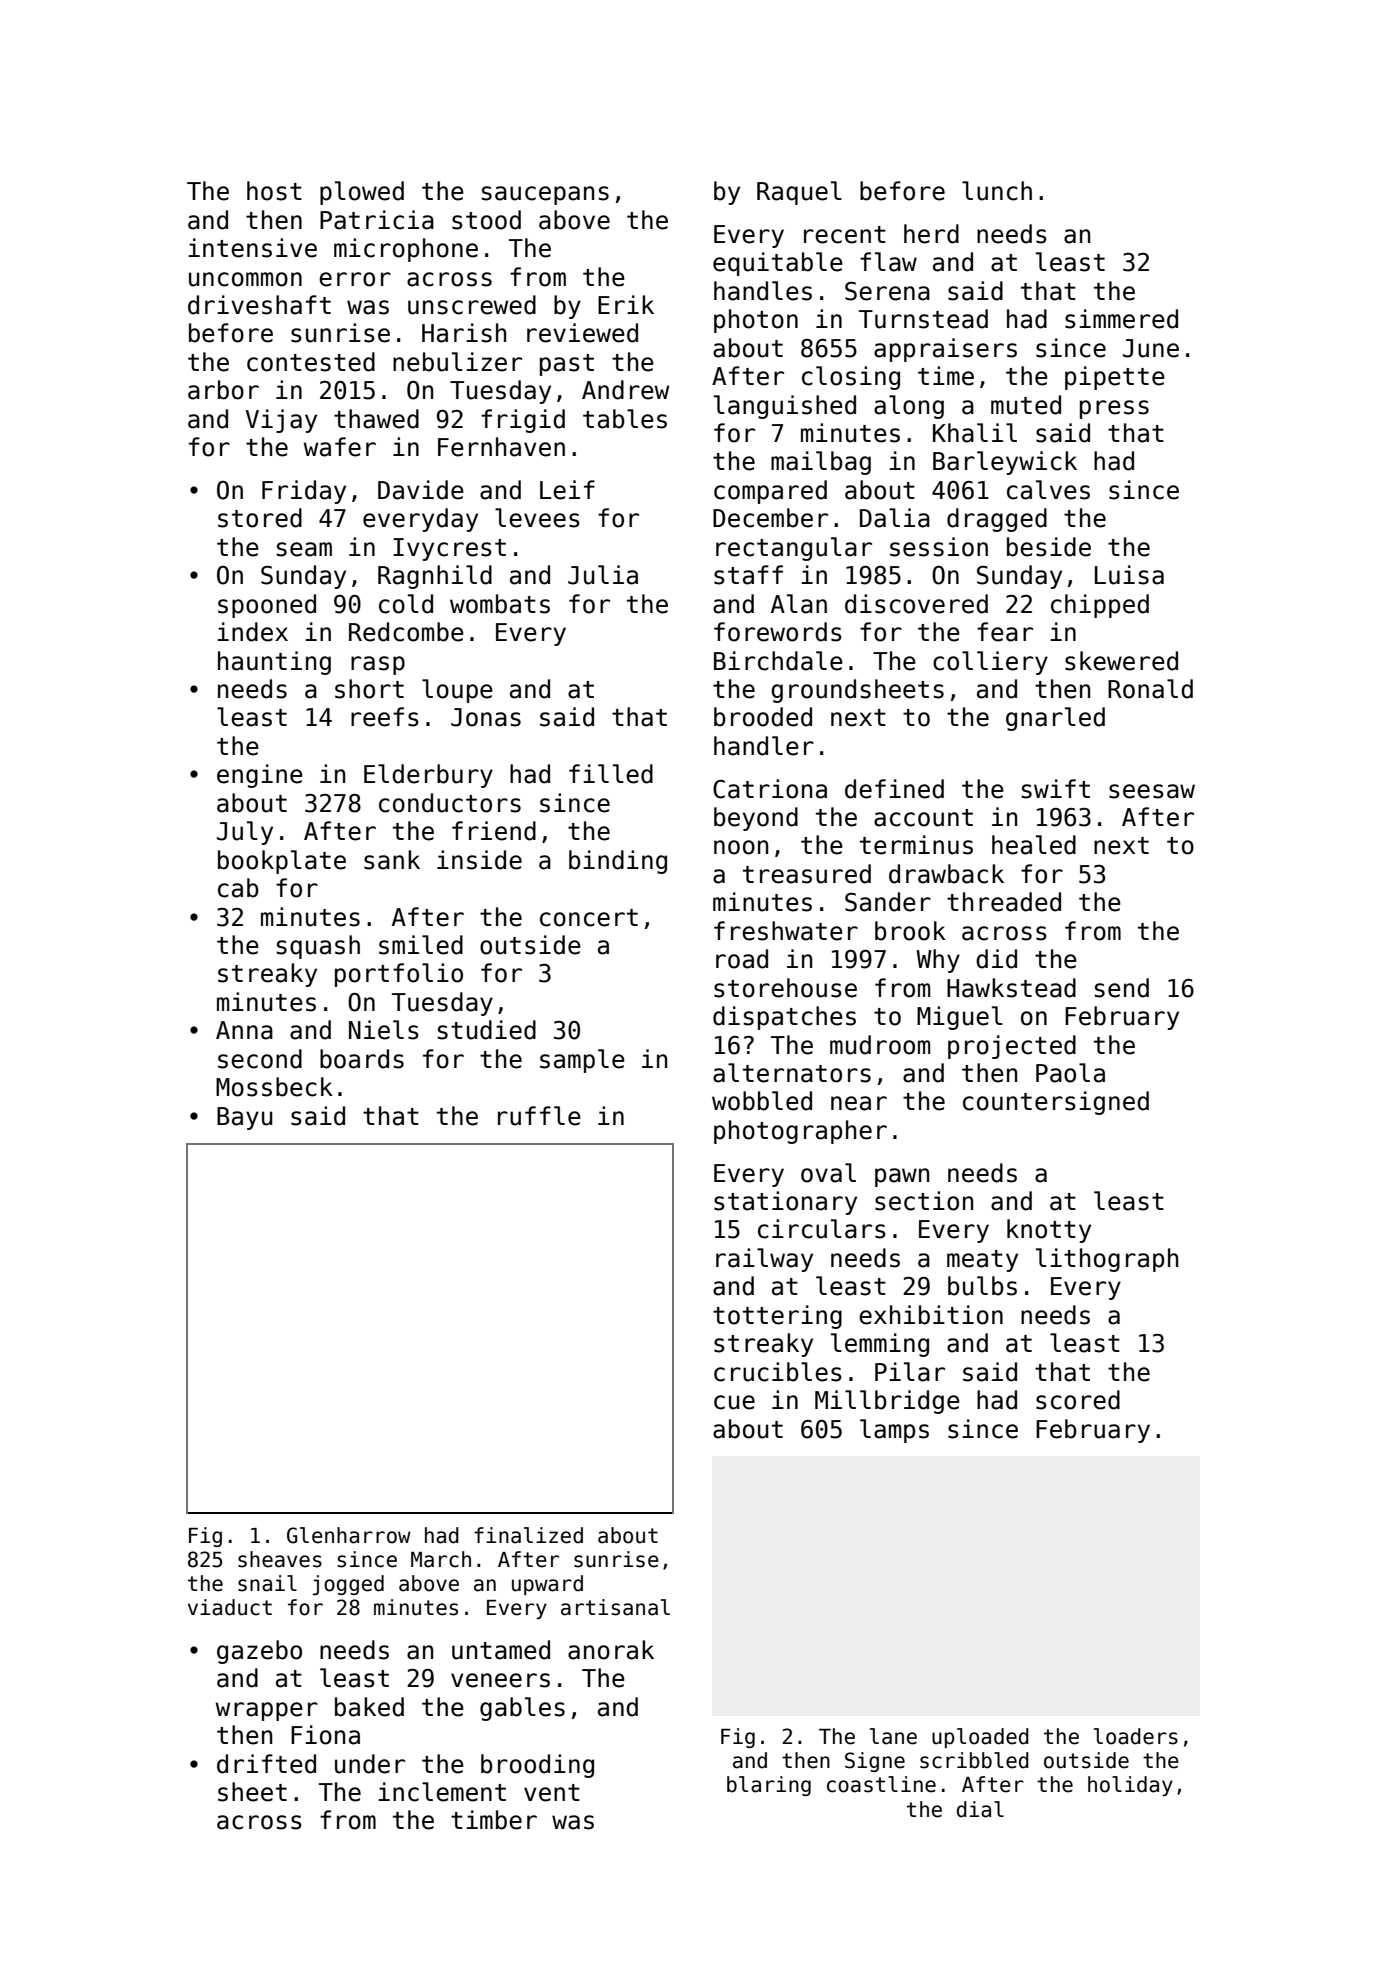 Image resolution: width=1386 pixels, height=1969 pixels. Describe the element at coordinates (1122, 988) in the image. I see `send` at that location.
